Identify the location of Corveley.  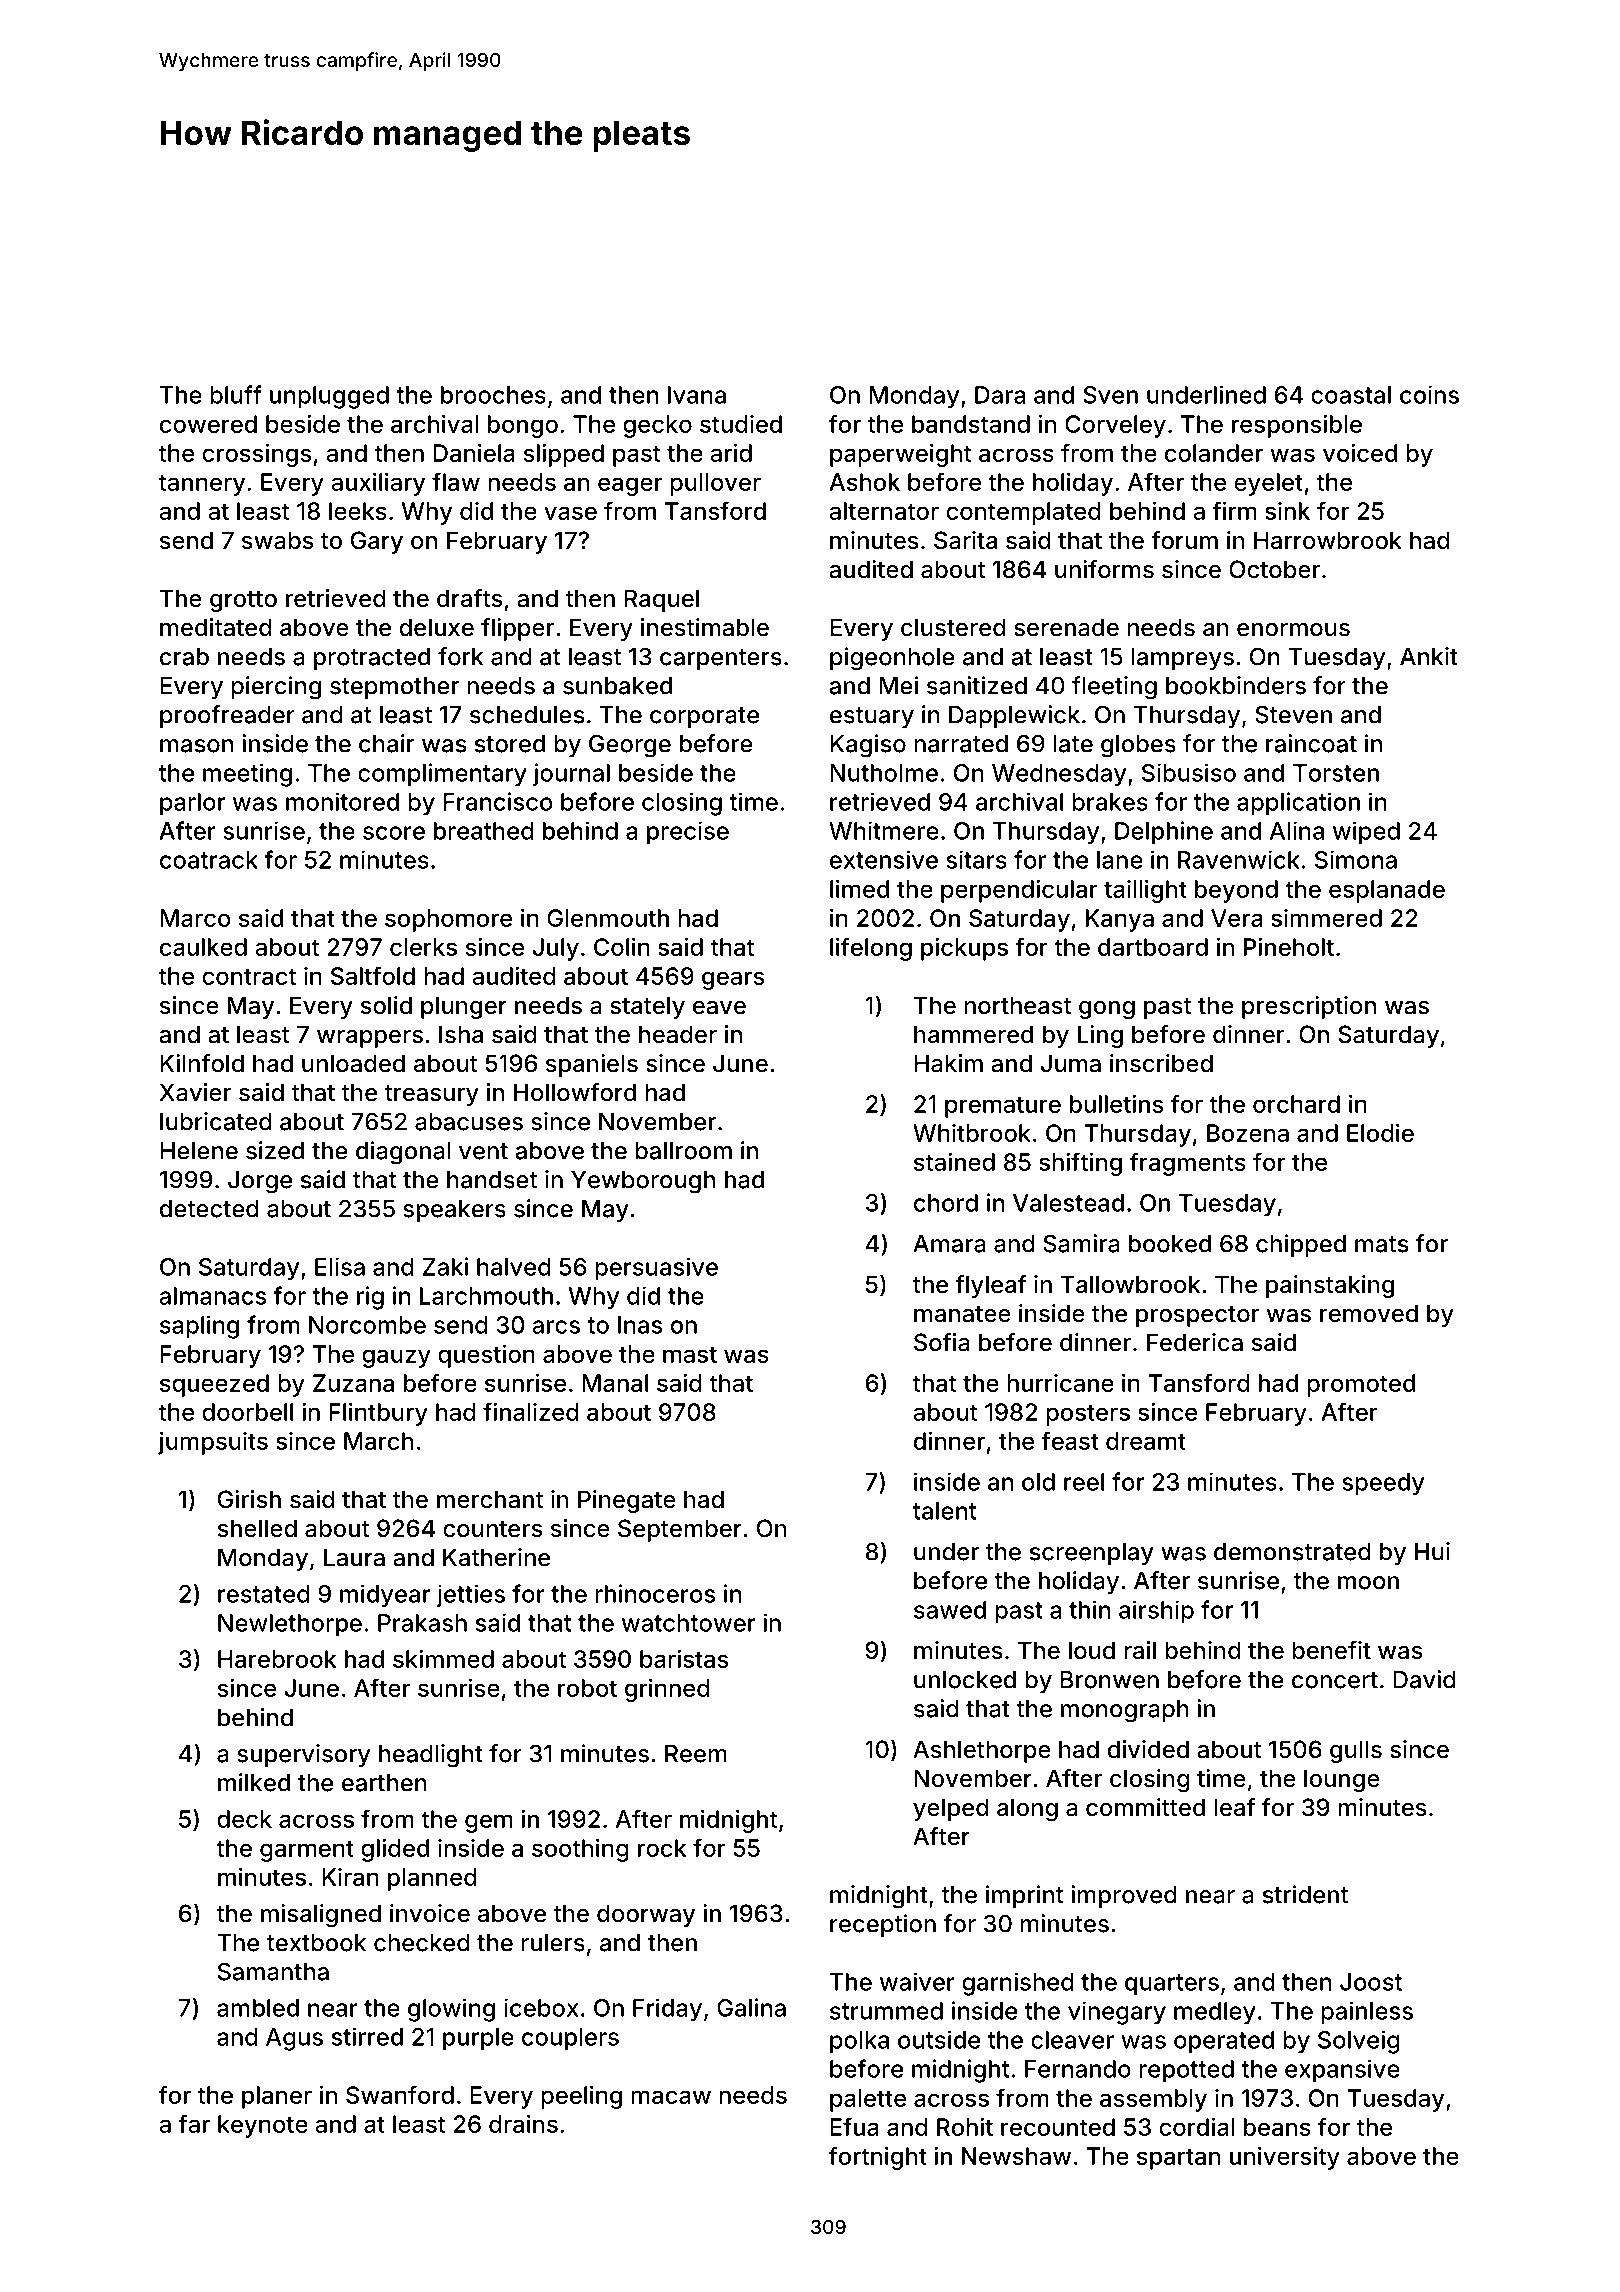
(1115, 426).
